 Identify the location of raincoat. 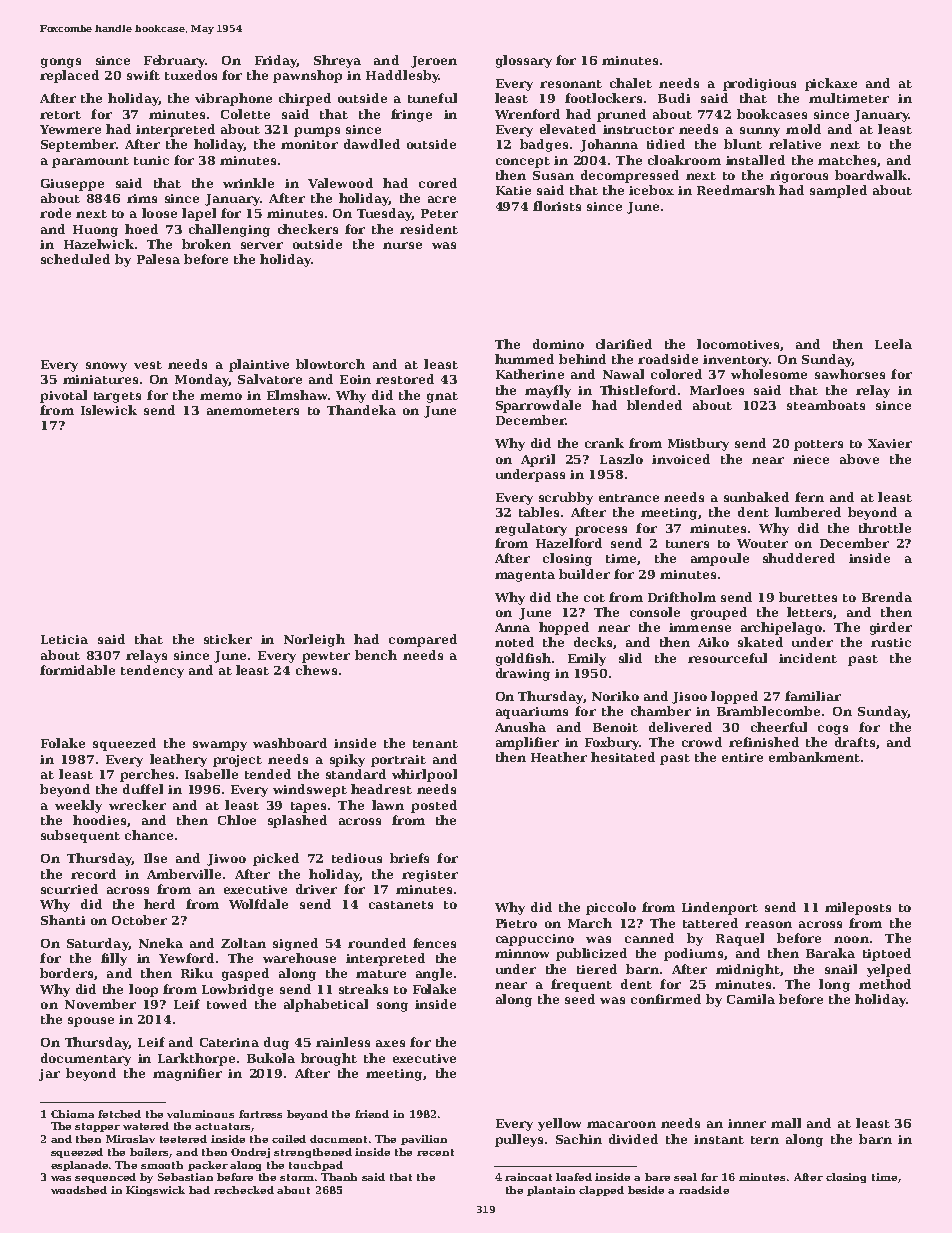
(528, 1177).
